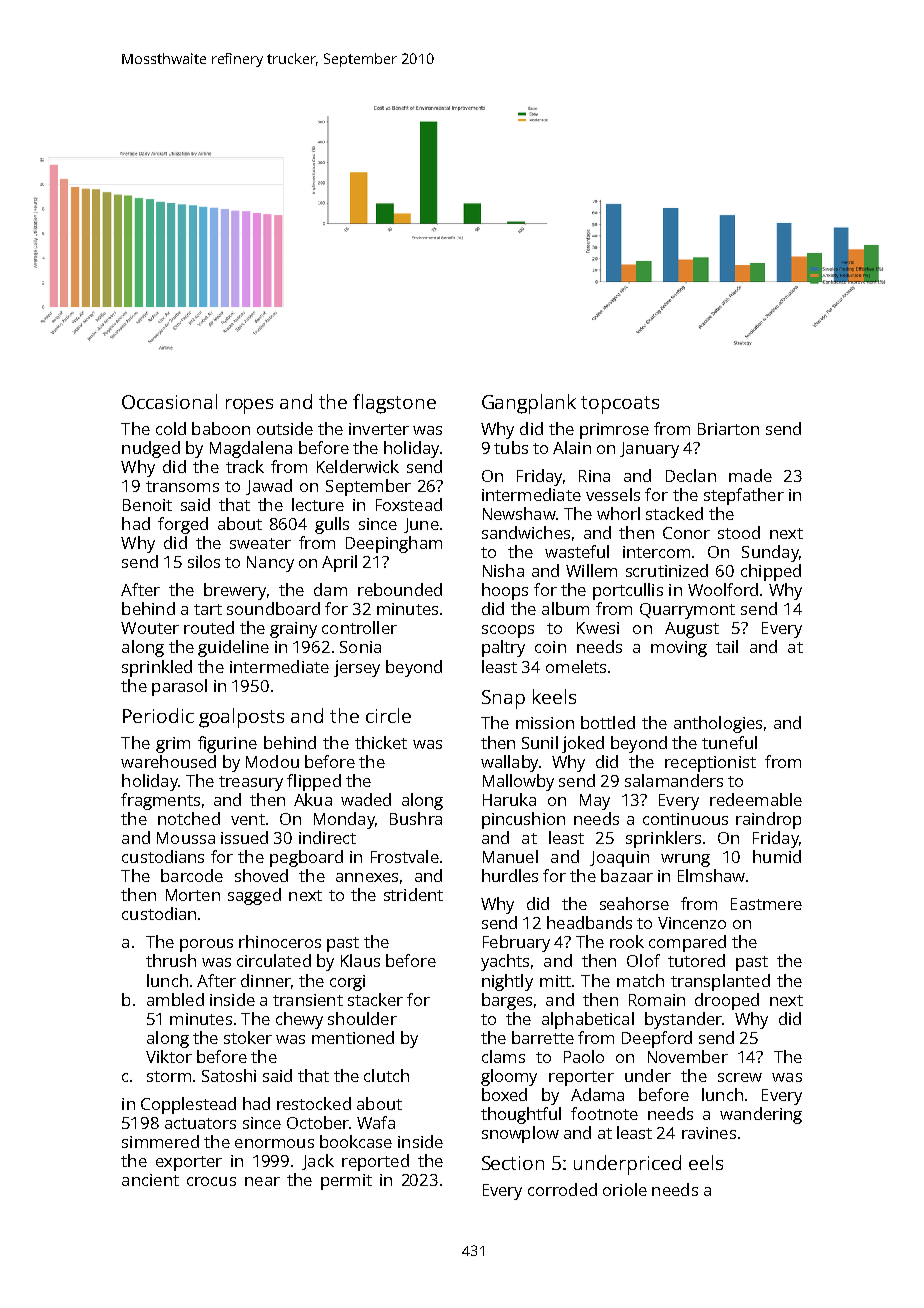 Image resolution: width=924 pixels, height=1308 pixels. I want to click on Periodic, so click(158, 715).
